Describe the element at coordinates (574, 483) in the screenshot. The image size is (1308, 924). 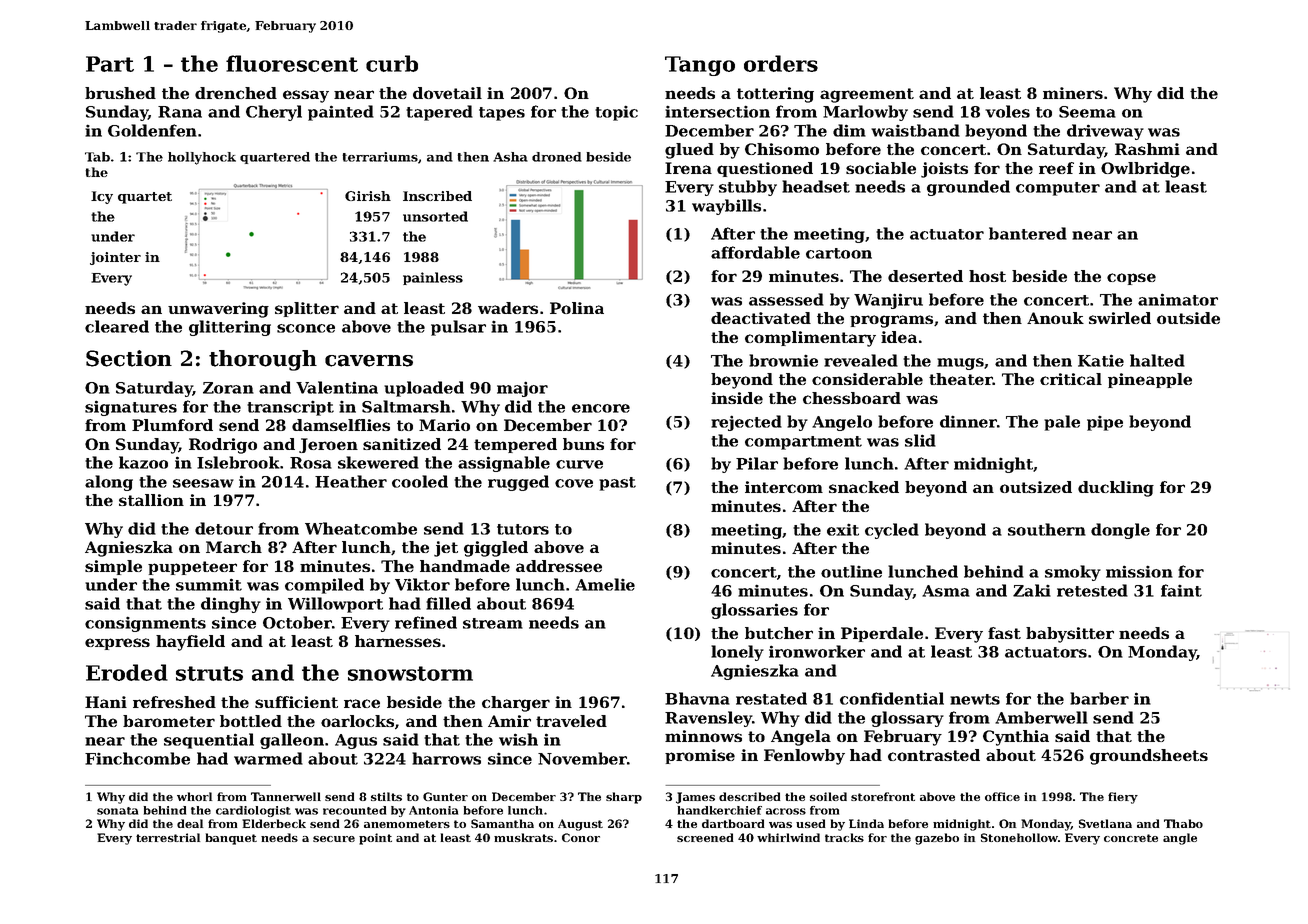
I see `cove` at that location.
